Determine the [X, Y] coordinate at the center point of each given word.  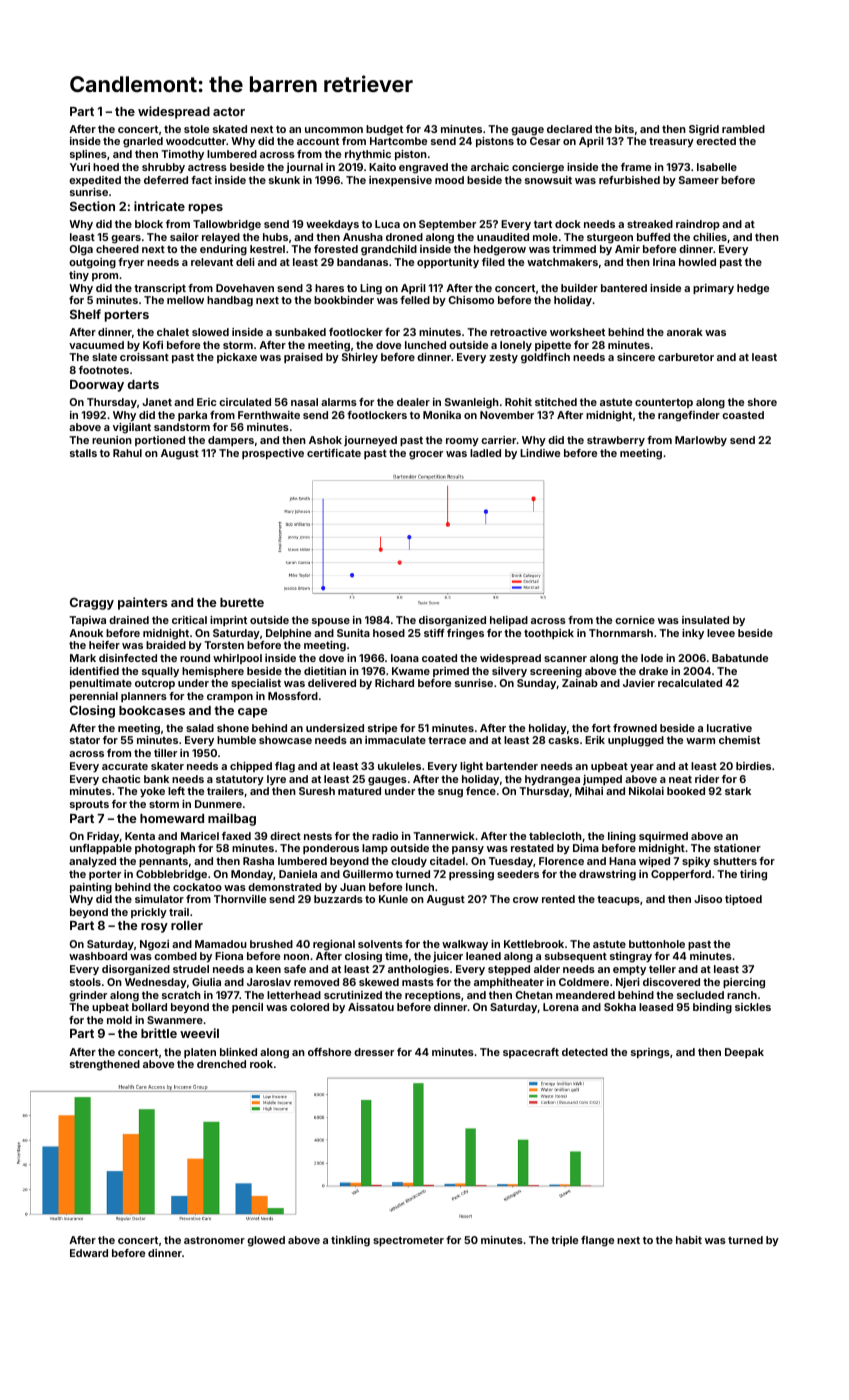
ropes [206, 209]
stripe [382, 729]
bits [624, 129]
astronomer [214, 1240]
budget [384, 130]
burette [242, 602]
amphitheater [509, 983]
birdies [753, 766]
